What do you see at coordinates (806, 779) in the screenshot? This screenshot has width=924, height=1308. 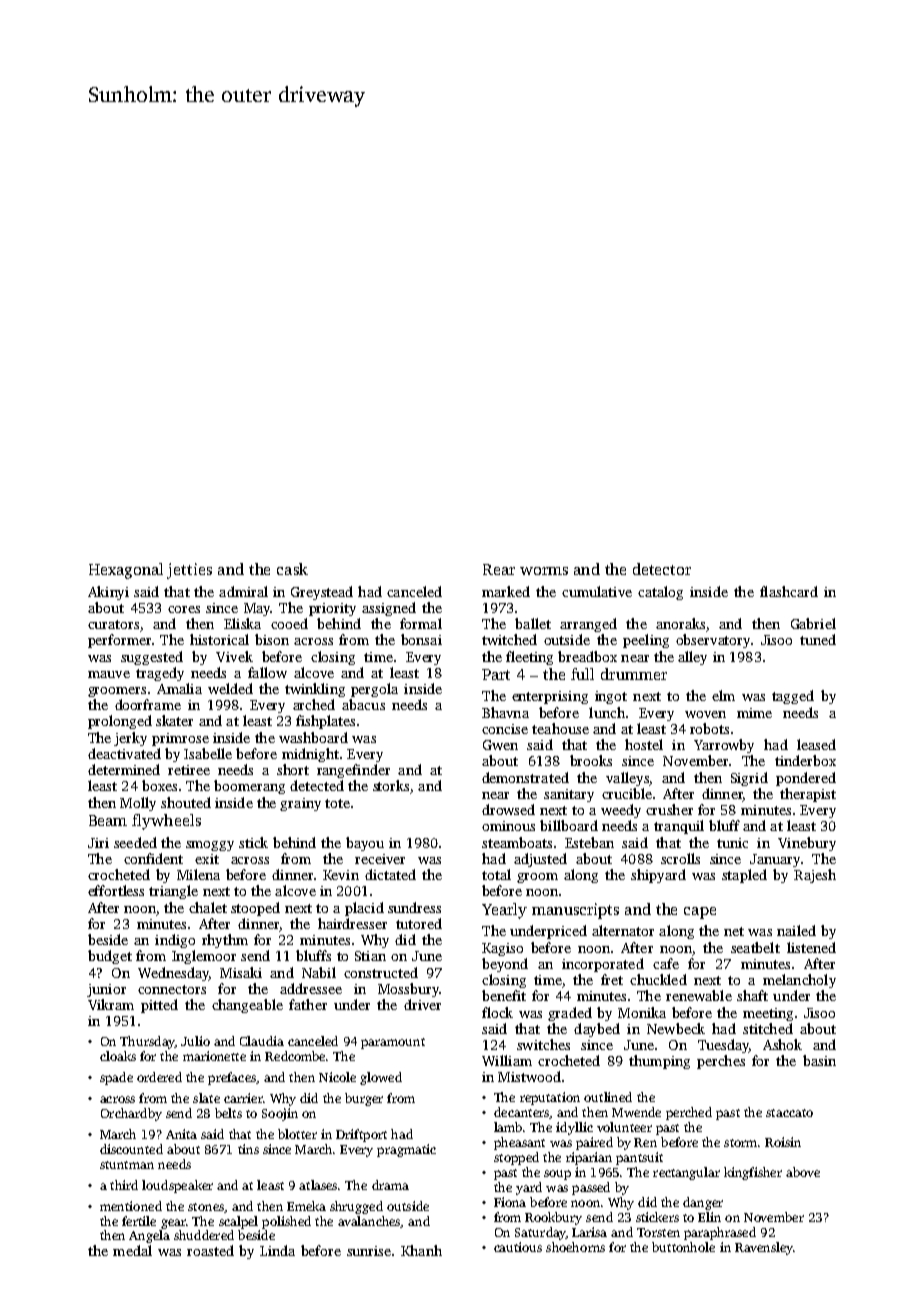 I see `pondered` at bounding box center [806, 779].
